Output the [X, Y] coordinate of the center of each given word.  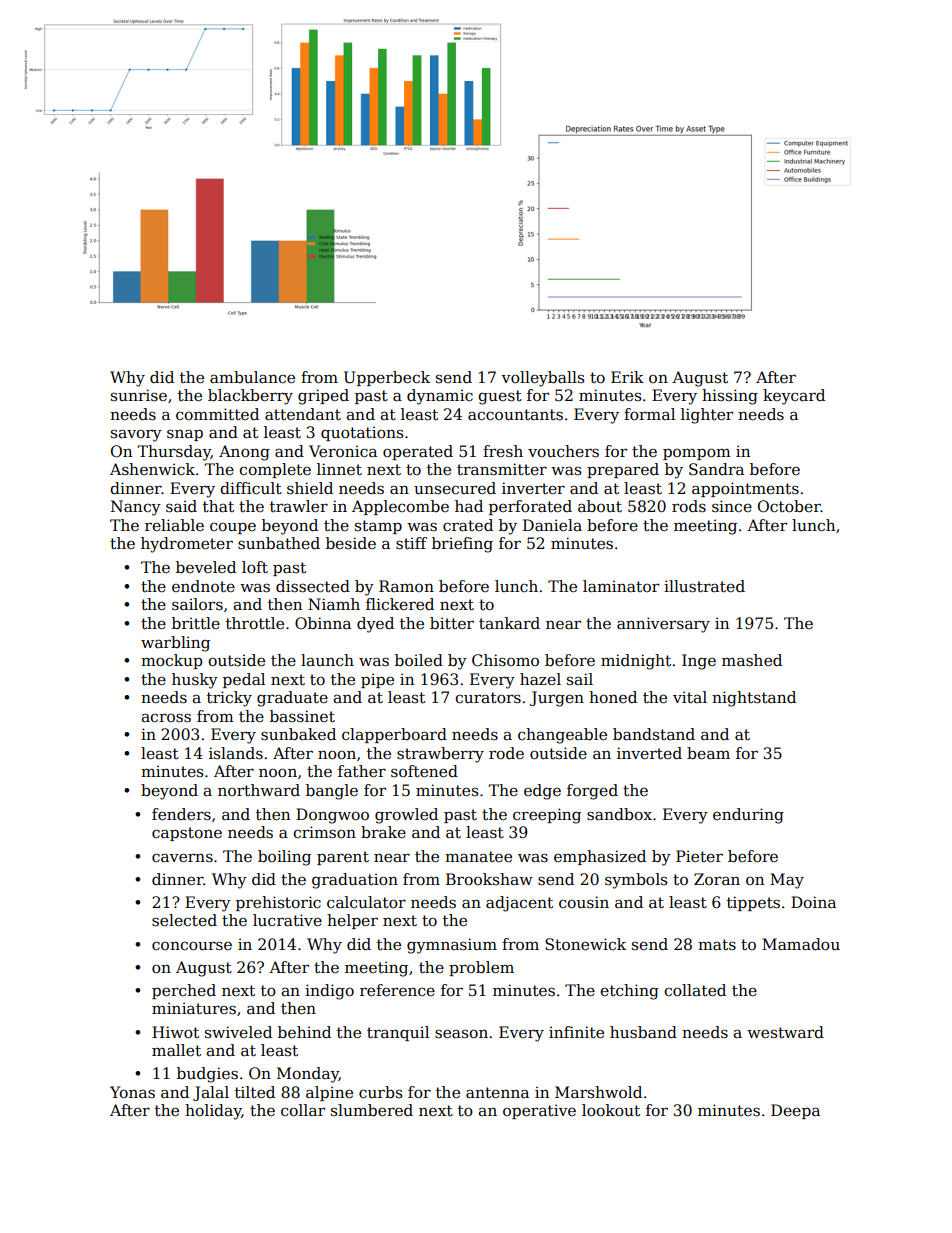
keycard [794, 397]
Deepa [795, 1111]
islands [236, 753]
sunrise [139, 395]
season [461, 1034]
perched [184, 991]
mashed [752, 660]
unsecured [455, 488]
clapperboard [394, 735]
